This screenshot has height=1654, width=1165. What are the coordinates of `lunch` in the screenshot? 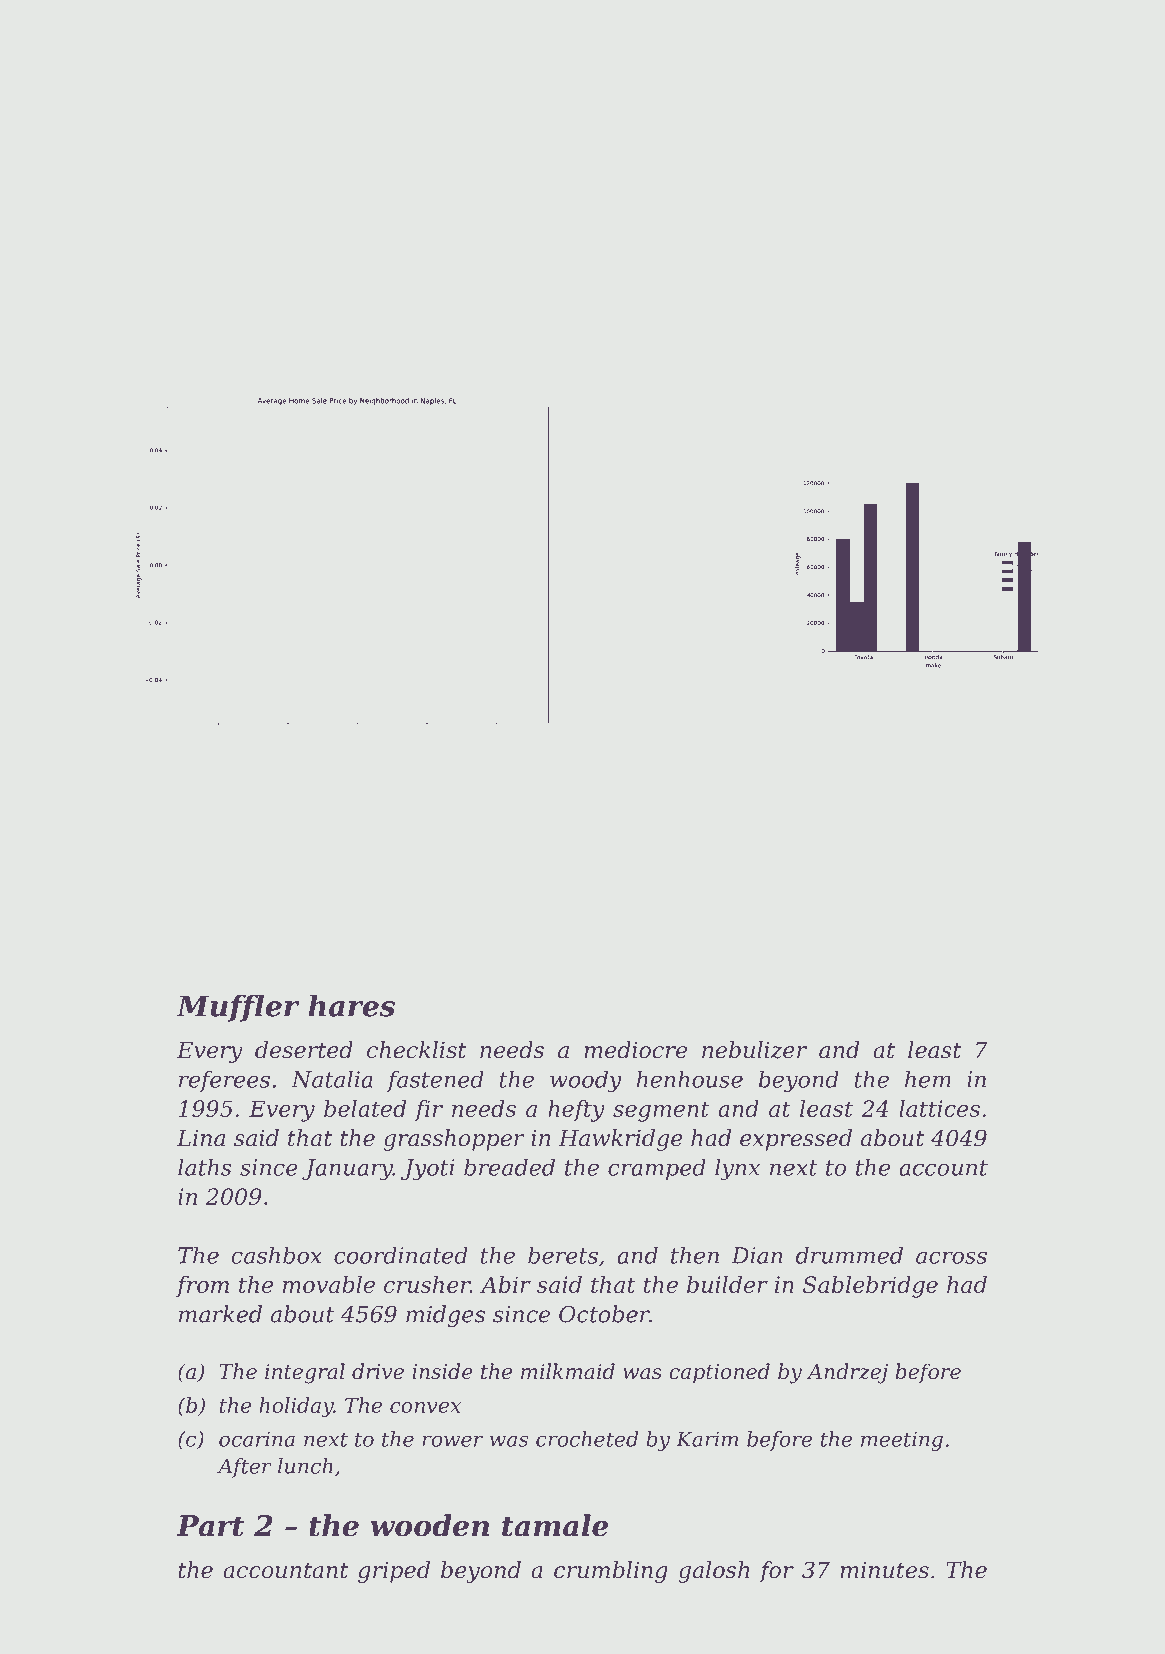 It's located at (305, 1466).
